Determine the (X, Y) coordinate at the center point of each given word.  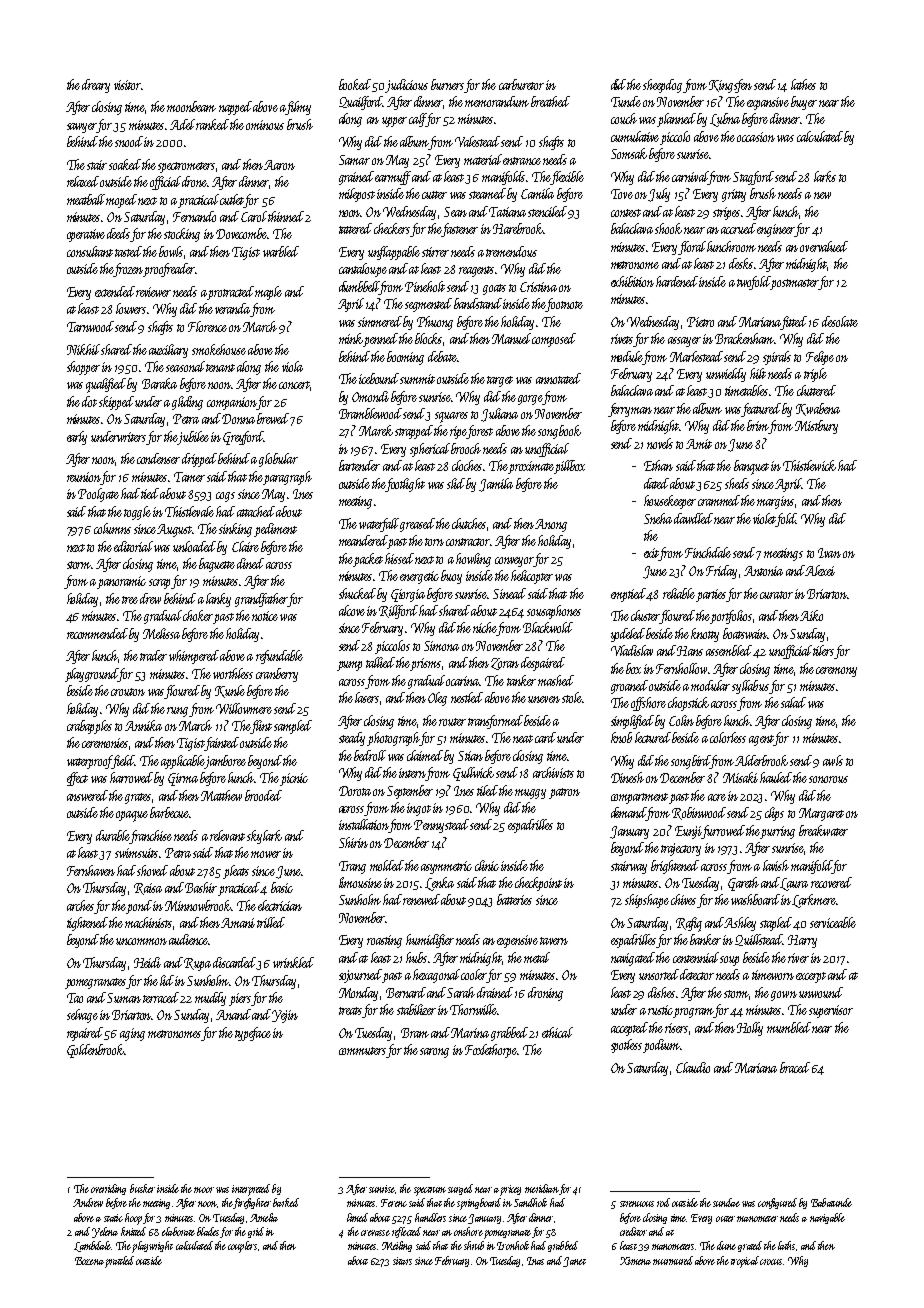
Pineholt (425, 286)
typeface (253, 1034)
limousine (360, 882)
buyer (804, 103)
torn (434, 542)
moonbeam (191, 106)
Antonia (763, 571)
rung (177, 712)
